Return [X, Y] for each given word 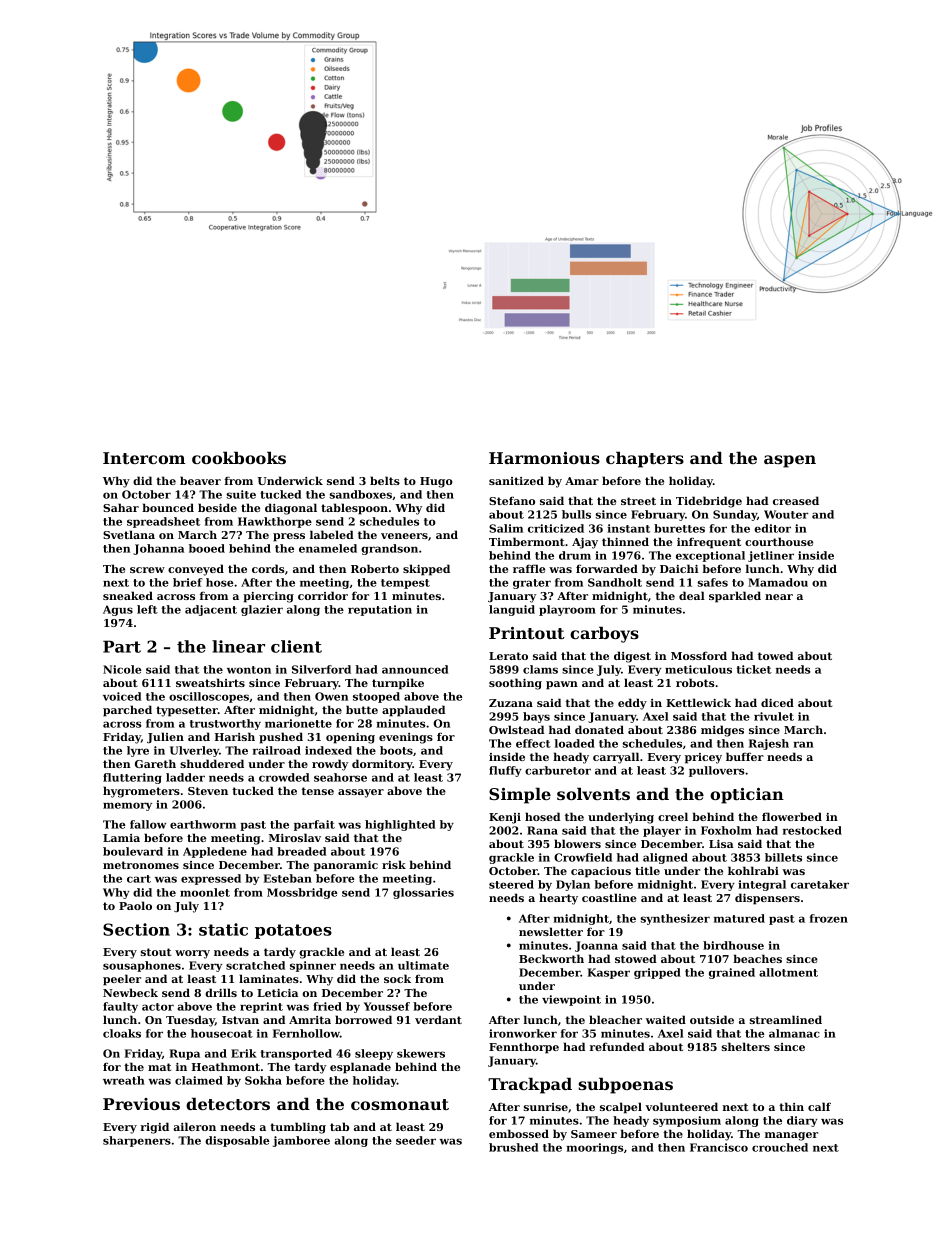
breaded [301, 851]
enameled [328, 548]
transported [296, 1054]
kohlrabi [753, 870]
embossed [519, 1133]
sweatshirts [210, 682]
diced [777, 702]
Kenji [505, 818]
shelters [746, 1046]
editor [772, 528]
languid [512, 610]
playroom [567, 610]
